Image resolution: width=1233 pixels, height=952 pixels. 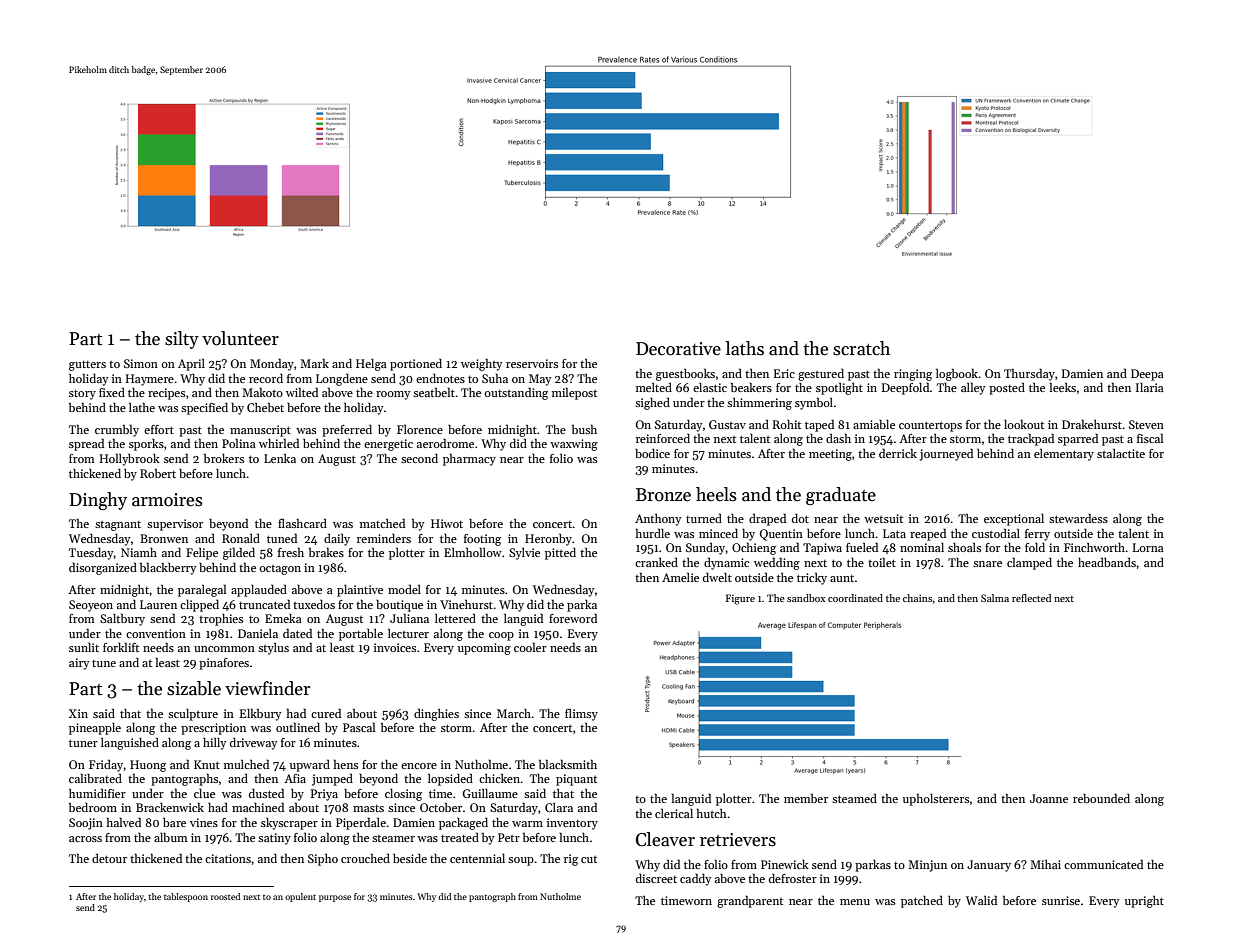 What do you see at coordinates (477, 858) in the page?
I see `centennial` at bounding box center [477, 858].
